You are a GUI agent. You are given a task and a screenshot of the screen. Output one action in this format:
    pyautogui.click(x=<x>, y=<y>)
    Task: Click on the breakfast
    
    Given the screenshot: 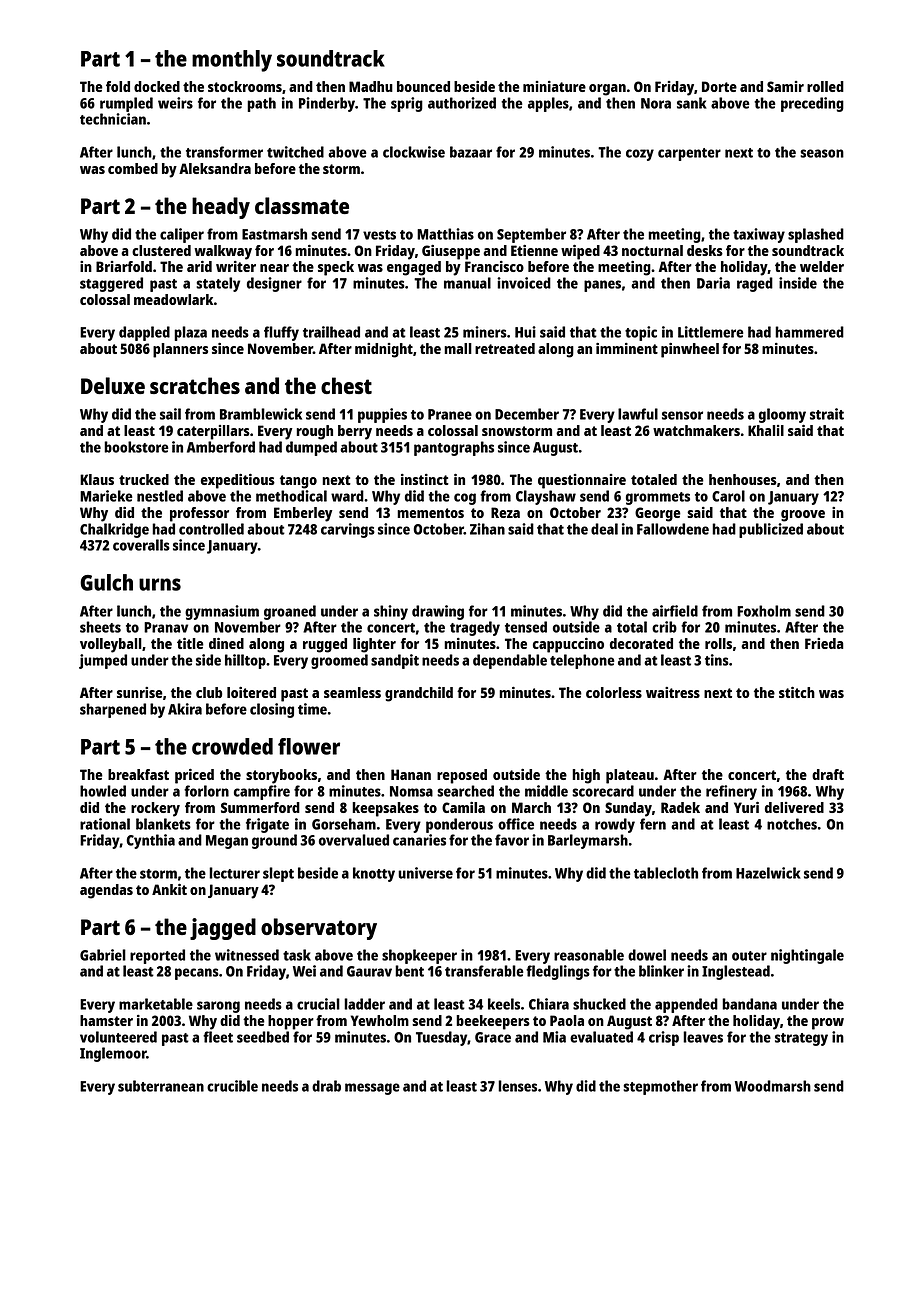 What is the action you would take?
    pyautogui.click(x=138, y=774)
